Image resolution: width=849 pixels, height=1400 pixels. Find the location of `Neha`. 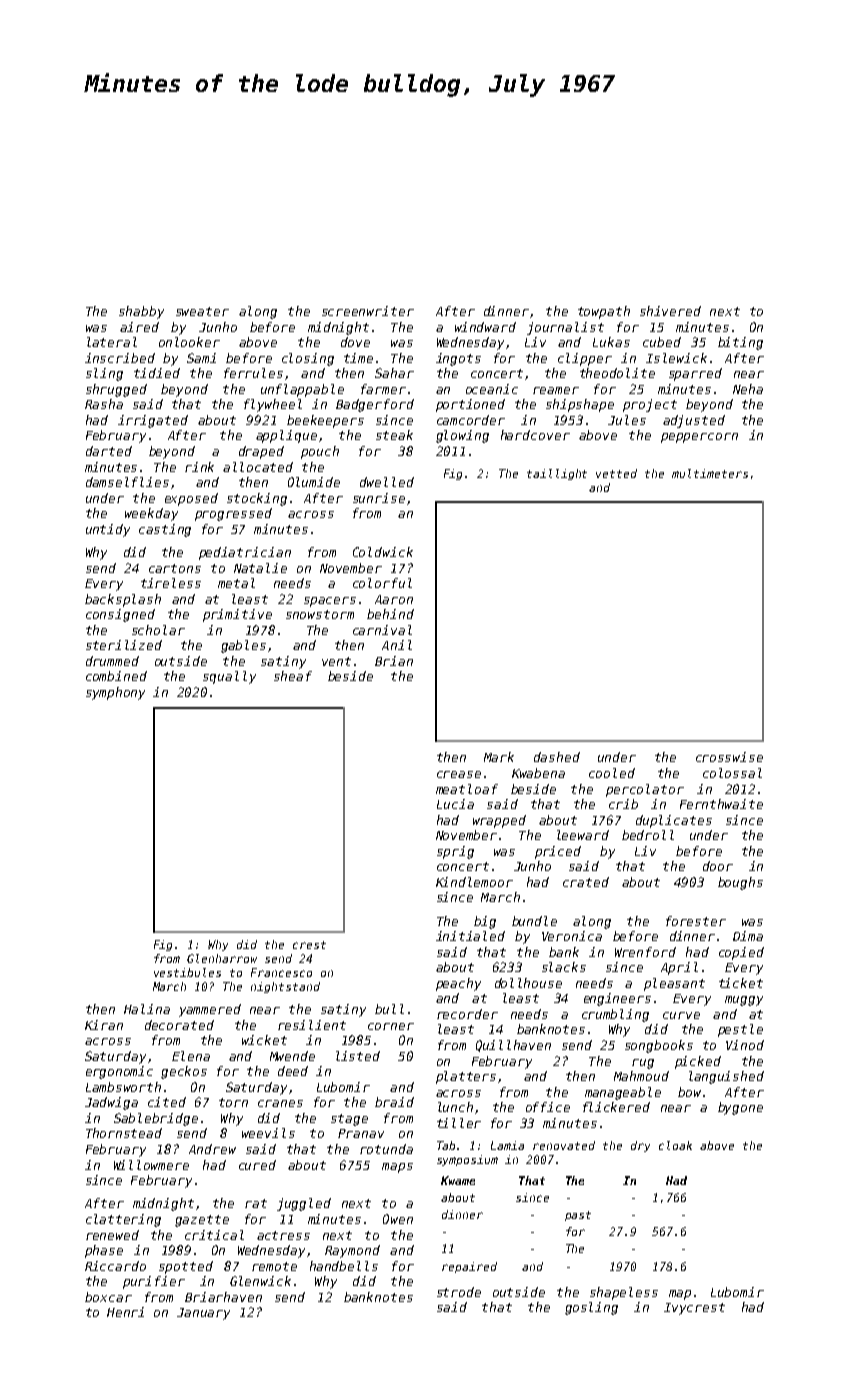

Neha is located at coordinates (748, 389).
